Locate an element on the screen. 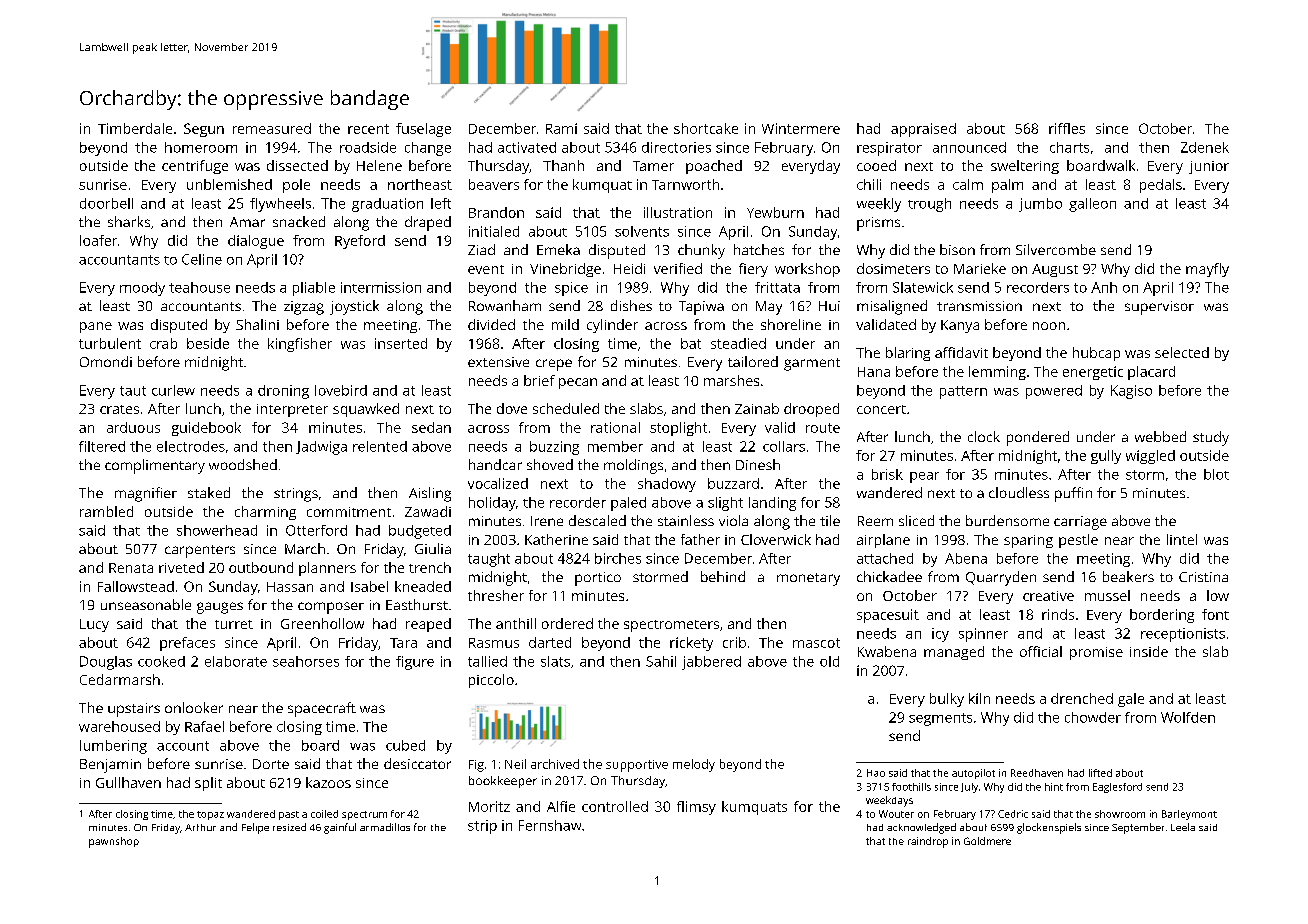 The image size is (1308, 924). event is located at coordinates (486, 269).
